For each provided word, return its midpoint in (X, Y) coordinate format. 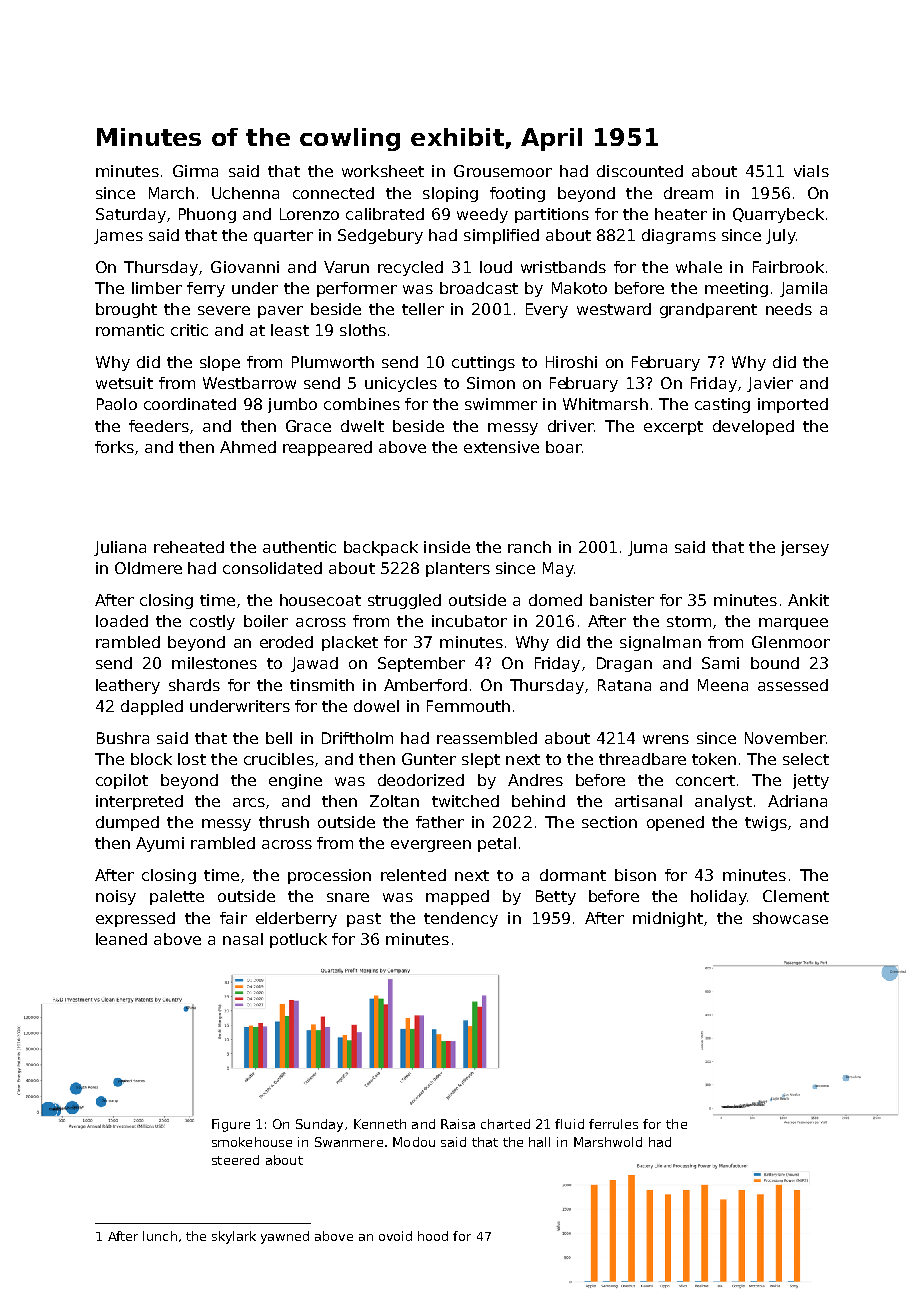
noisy (116, 897)
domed (555, 600)
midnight (668, 919)
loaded (122, 621)
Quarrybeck (778, 215)
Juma (647, 548)
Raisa (458, 1124)
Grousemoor (503, 171)
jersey (805, 548)
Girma (195, 171)
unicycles (401, 384)
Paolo (117, 404)
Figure (231, 1125)
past (364, 920)
